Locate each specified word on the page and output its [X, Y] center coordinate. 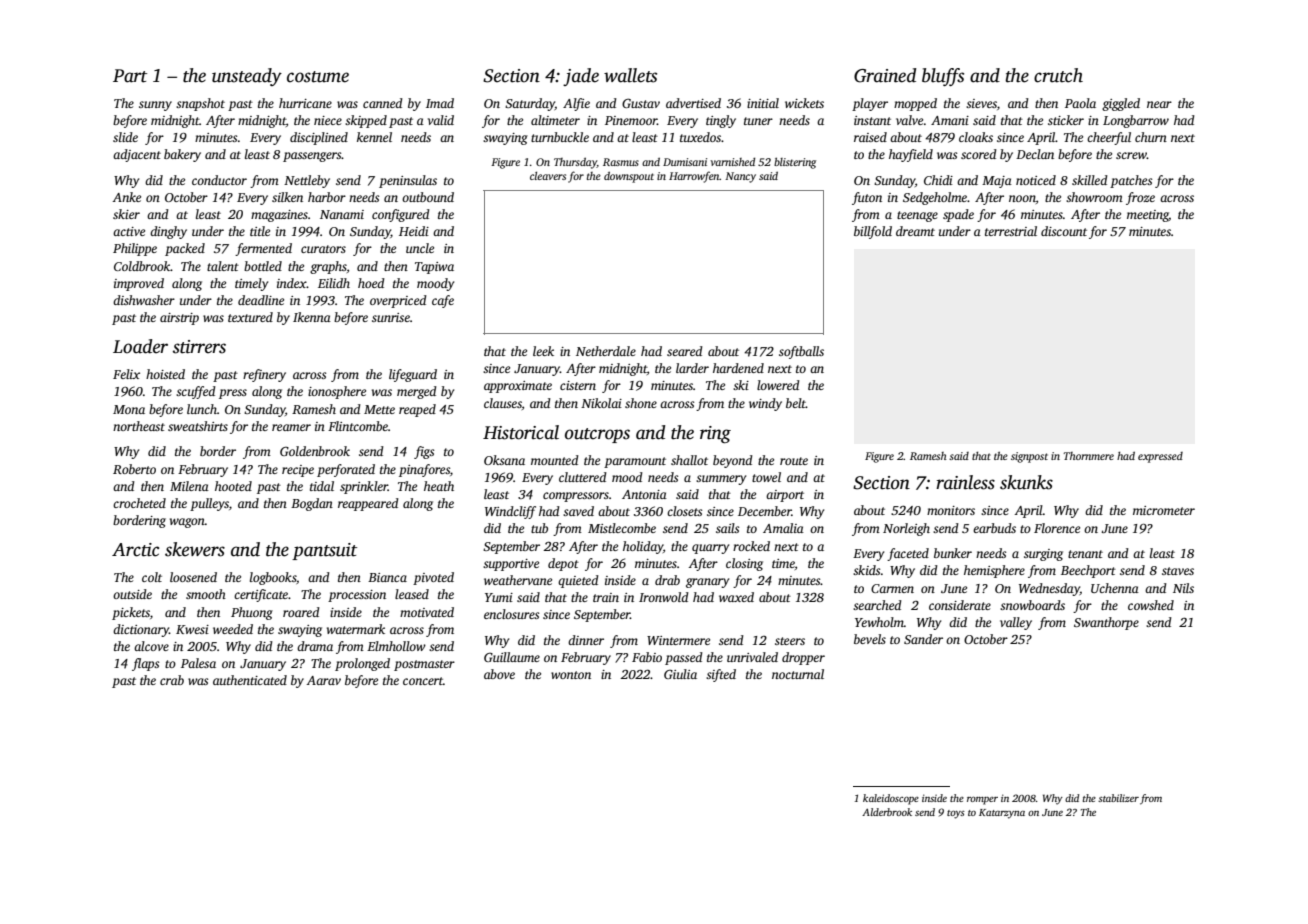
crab [172, 680]
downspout [629, 177]
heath [439, 486]
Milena [189, 486]
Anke [126, 197]
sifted [721, 675]
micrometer [1164, 510]
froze [1140, 198]
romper [982, 800]
